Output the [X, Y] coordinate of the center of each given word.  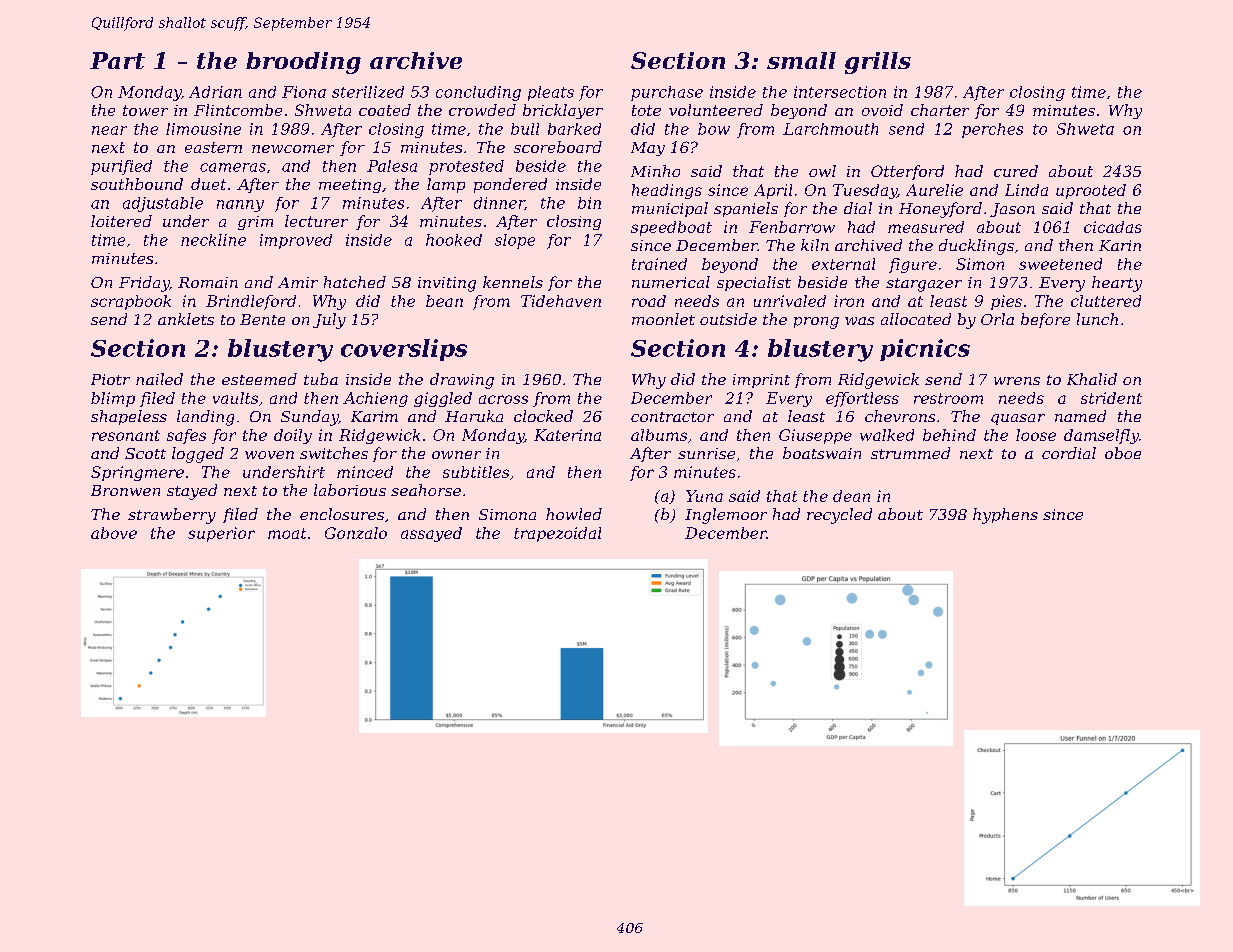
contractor [672, 417]
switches [334, 453]
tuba [321, 379]
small [801, 60]
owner [456, 455]
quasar [1018, 419]
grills [878, 63]
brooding [303, 63]
